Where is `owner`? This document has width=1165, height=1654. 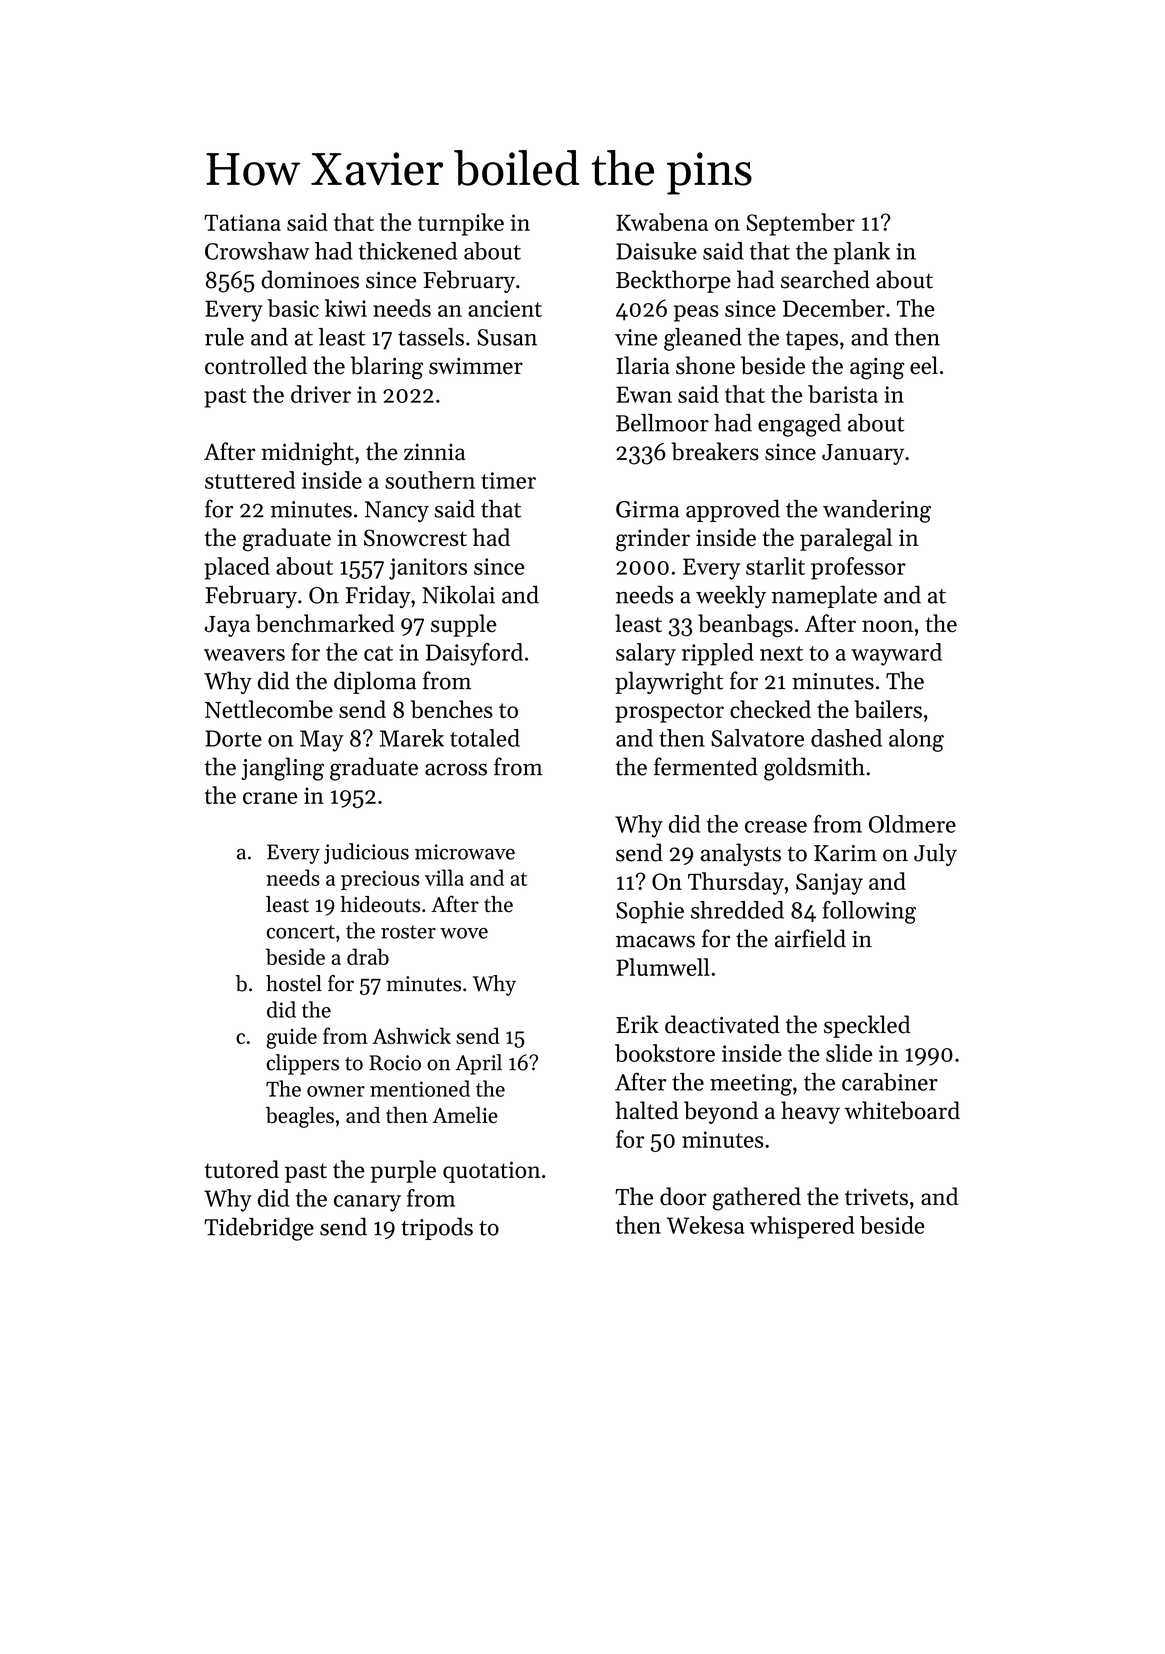 owner is located at coordinates (336, 1091).
